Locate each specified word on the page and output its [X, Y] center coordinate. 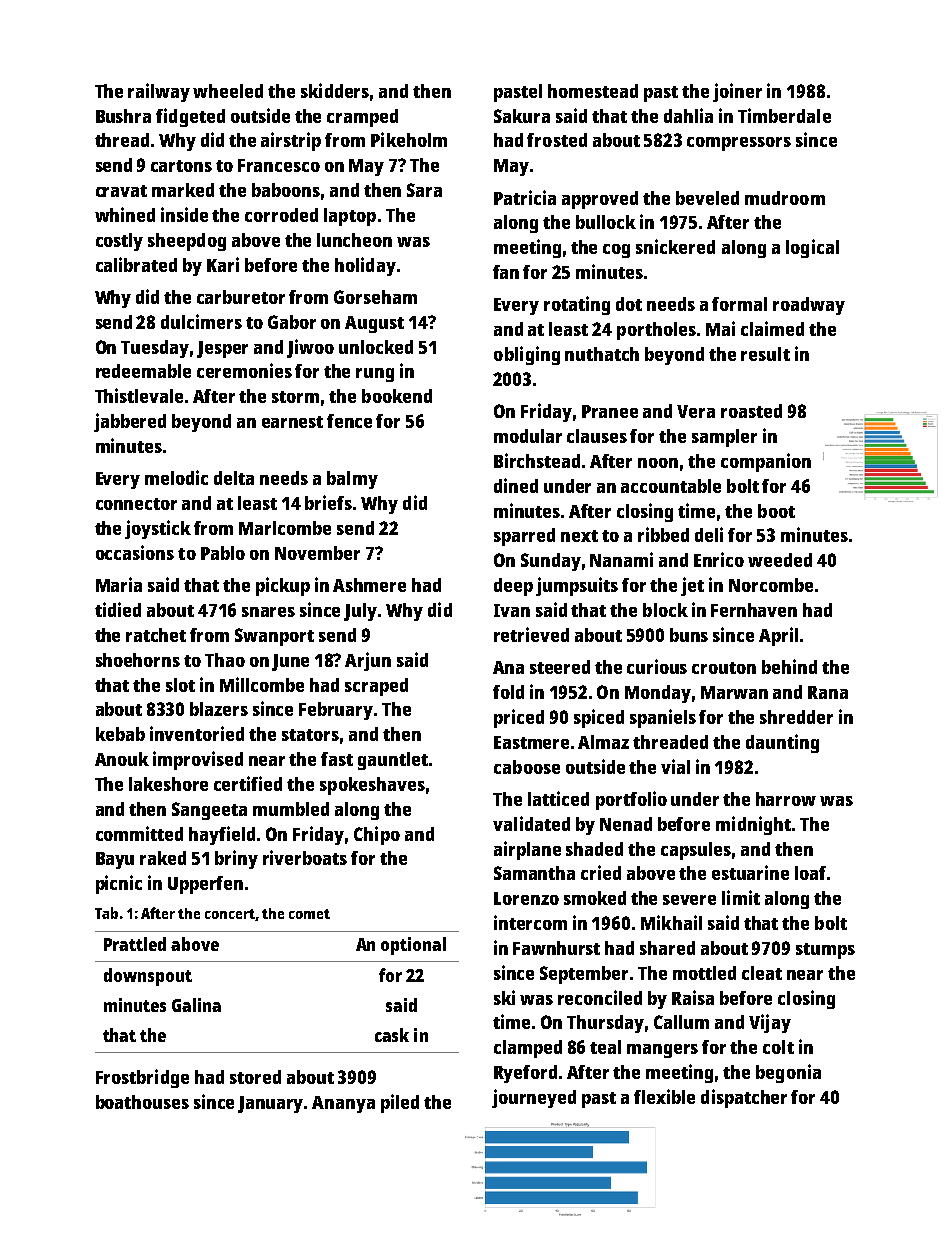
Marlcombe [285, 528]
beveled [707, 198]
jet [692, 586]
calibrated [136, 264]
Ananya [343, 1104]
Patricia [525, 197]
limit [741, 897]
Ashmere [369, 585]
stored [255, 1077]
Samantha [534, 873]
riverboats [305, 857]
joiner [737, 92]
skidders [335, 90]
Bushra [123, 116]
